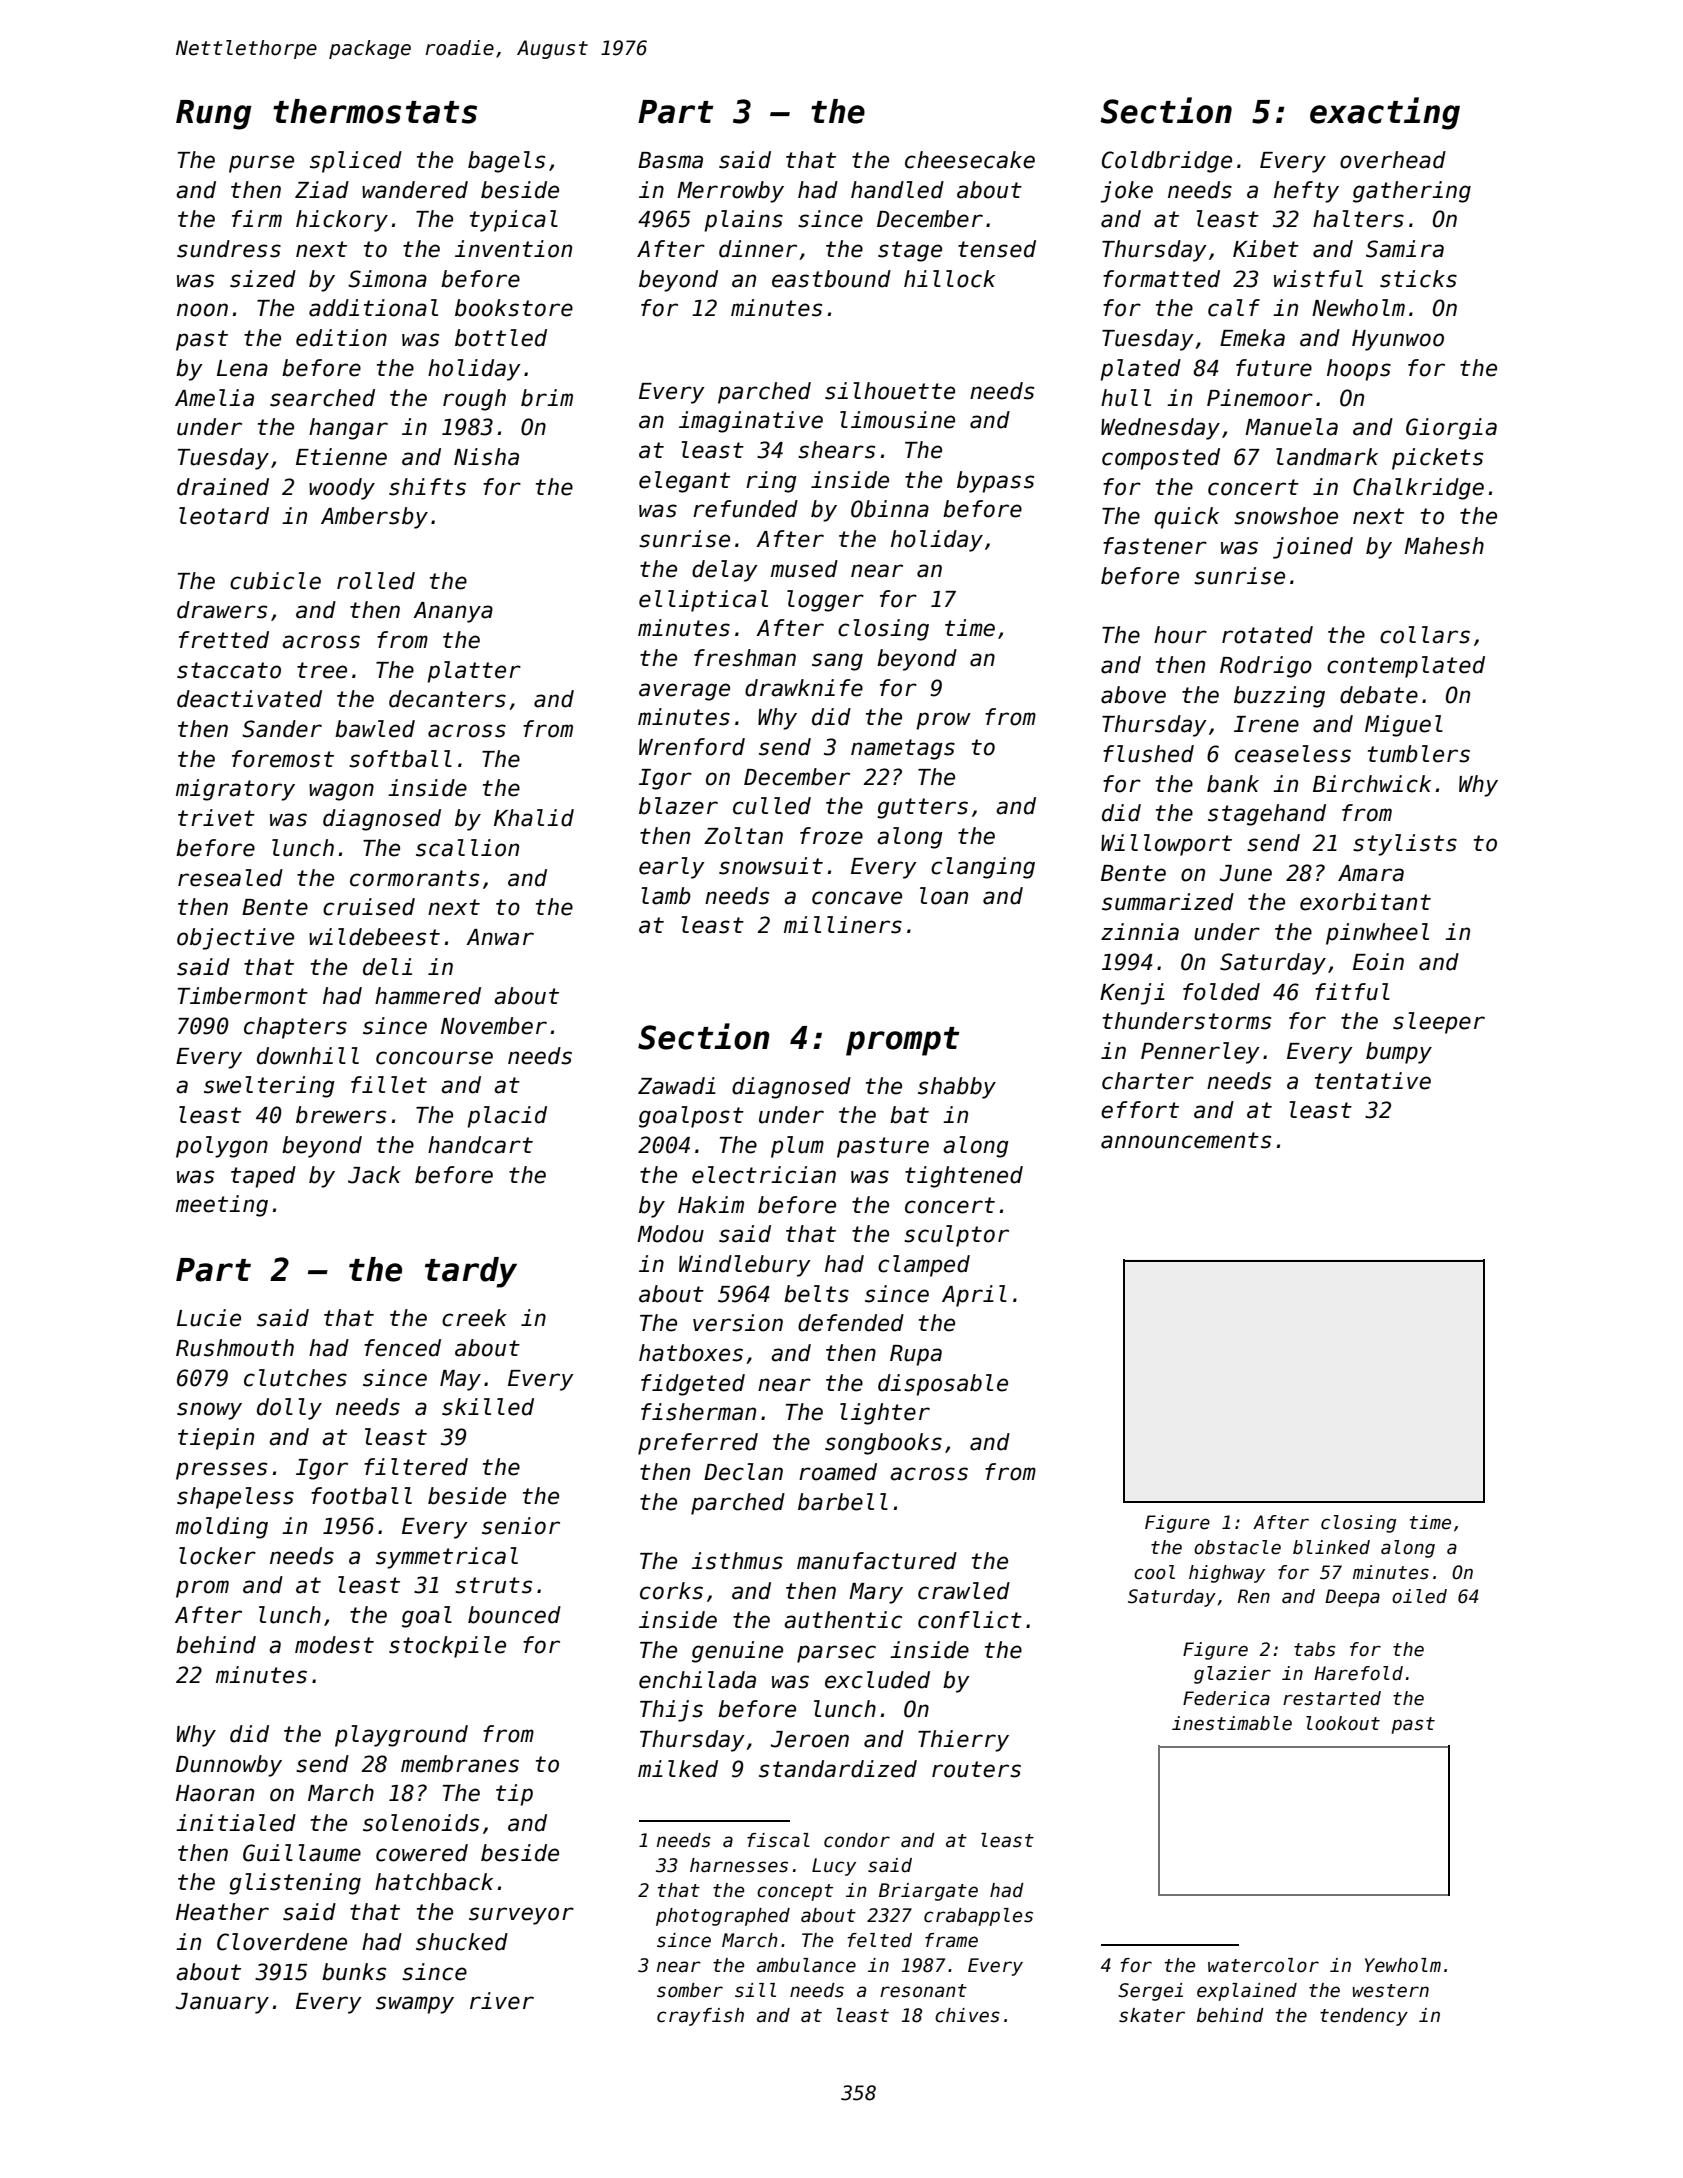  I want to click on shapeless, so click(235, 1498).
